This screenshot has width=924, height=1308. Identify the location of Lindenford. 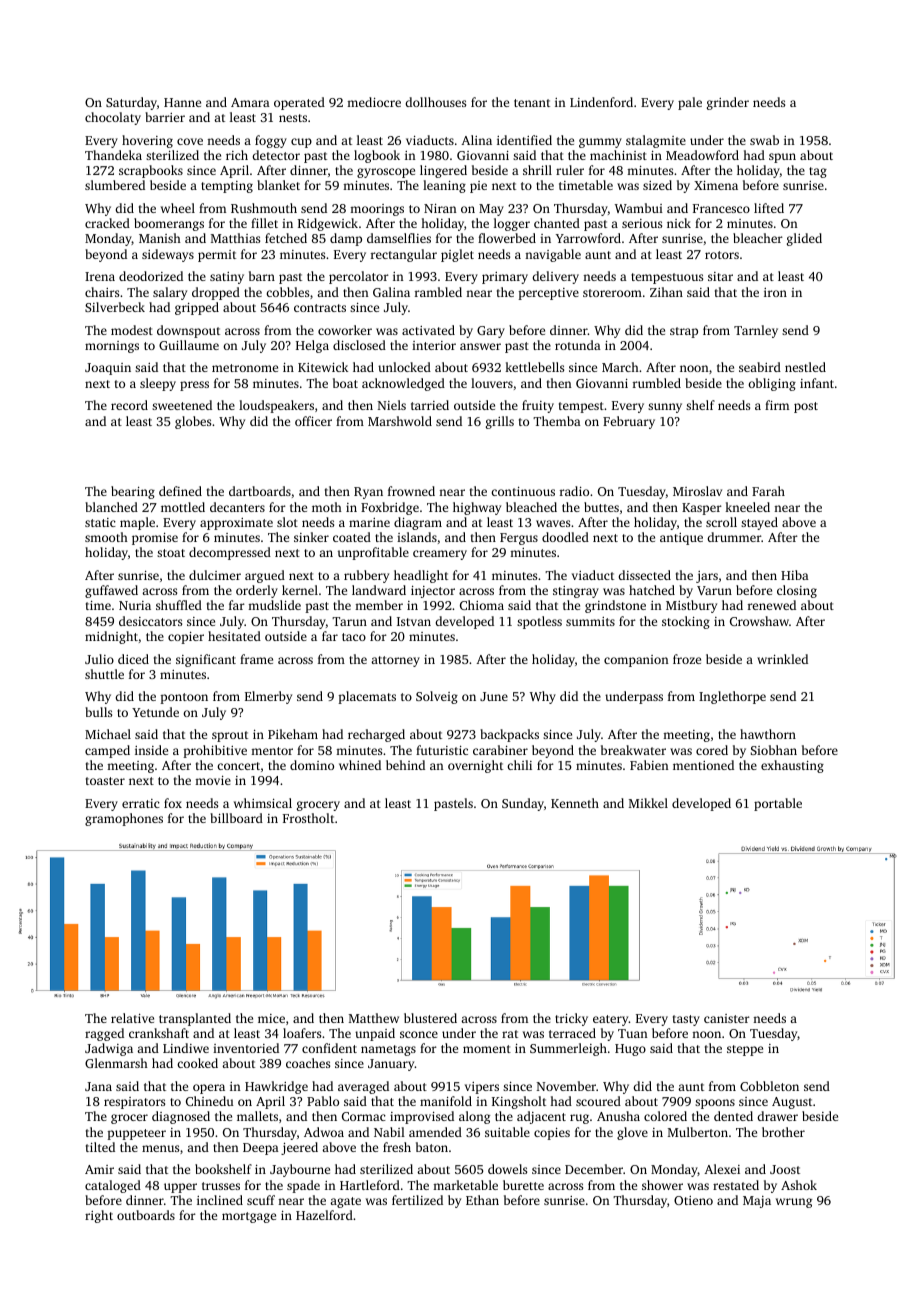
(601, 102).
